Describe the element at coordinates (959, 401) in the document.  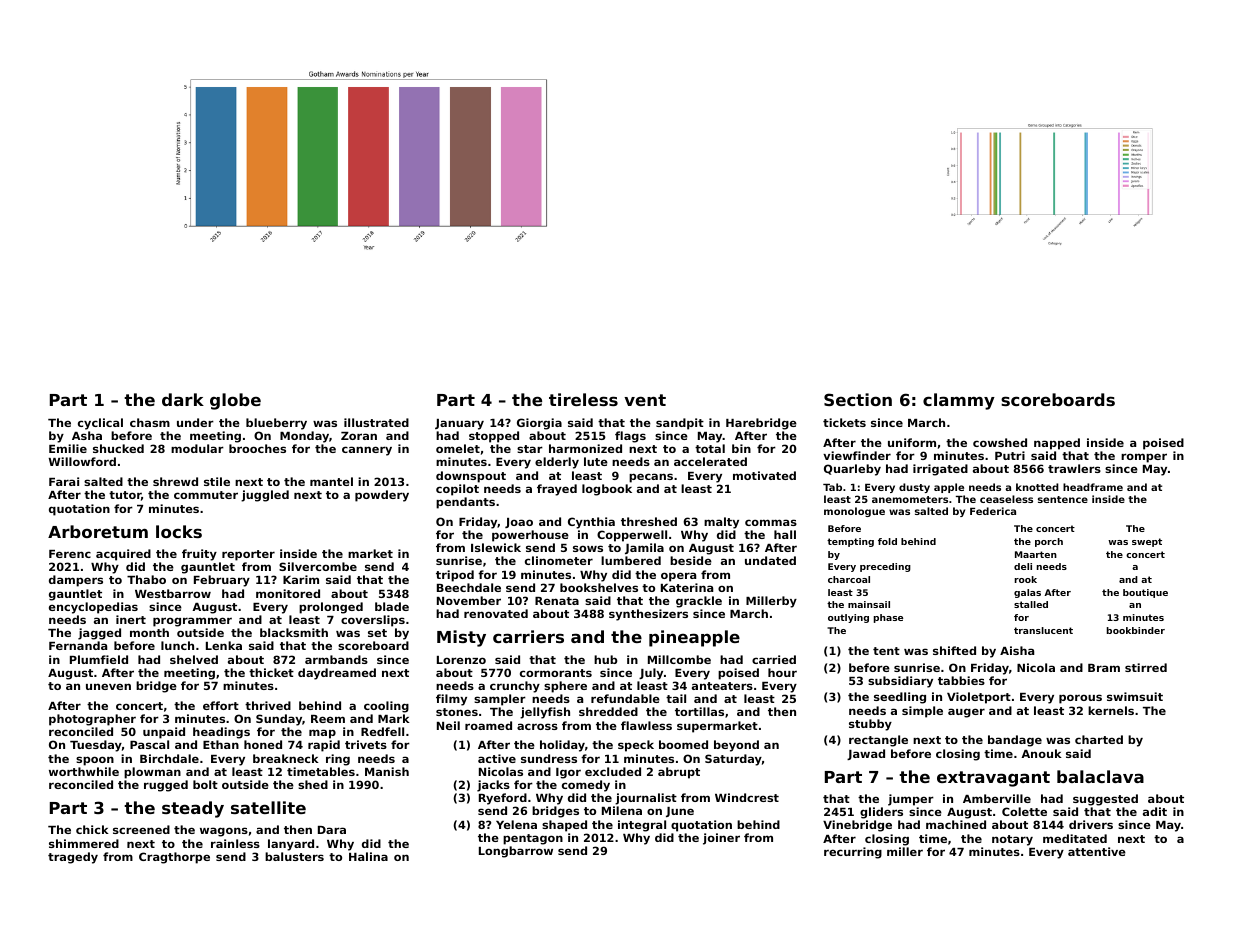
I see `clammy` at that location.
